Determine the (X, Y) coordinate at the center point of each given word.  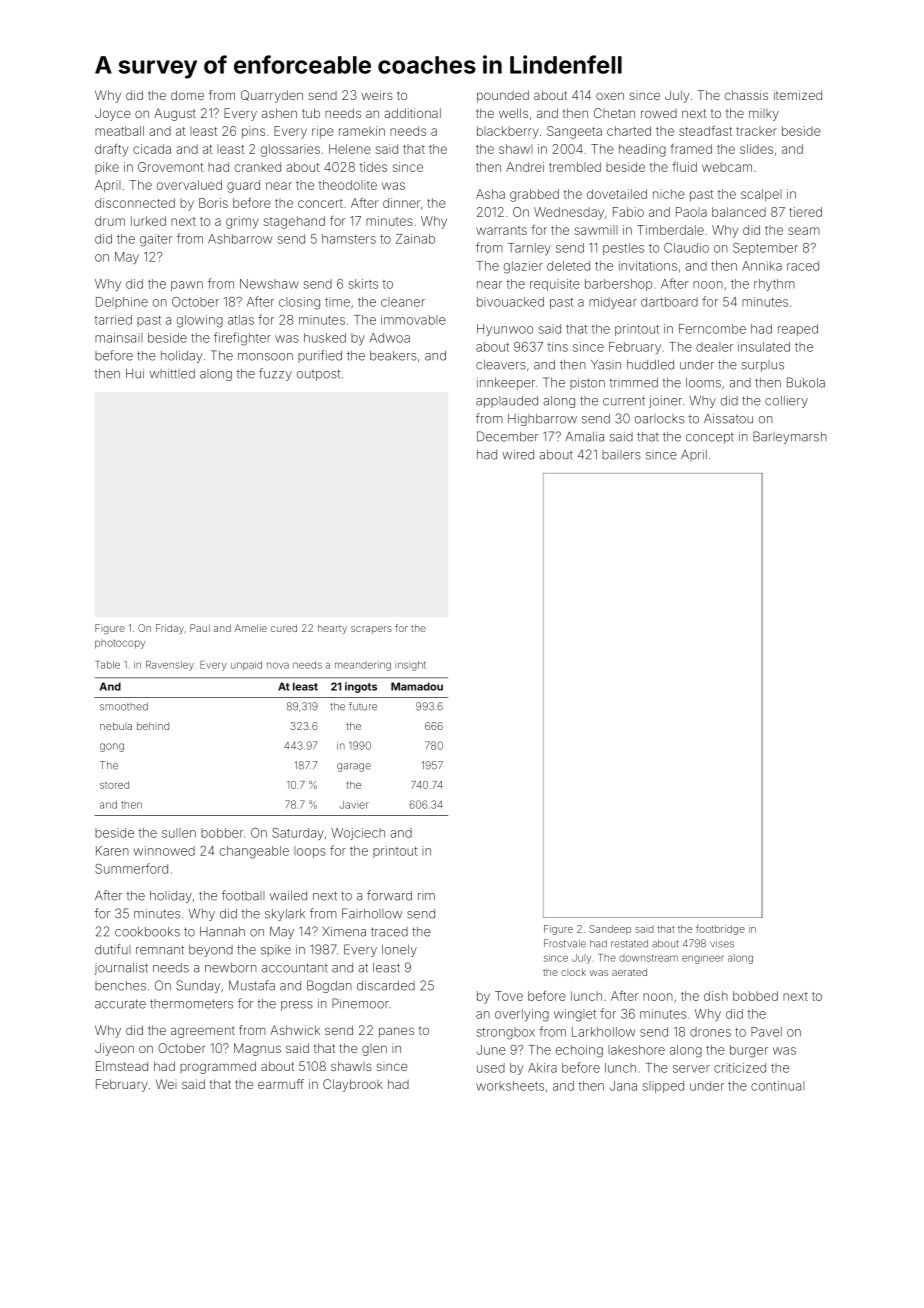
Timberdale (670, 230)
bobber (222, 833)
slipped (663, 1087)
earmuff (281, 1084)
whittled (172, 374)
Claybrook (353, 1085)
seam (804, 231)
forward (389, 895)
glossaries (290, 150)
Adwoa (389, 338)
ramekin (362, 131)
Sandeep (610, 930)
